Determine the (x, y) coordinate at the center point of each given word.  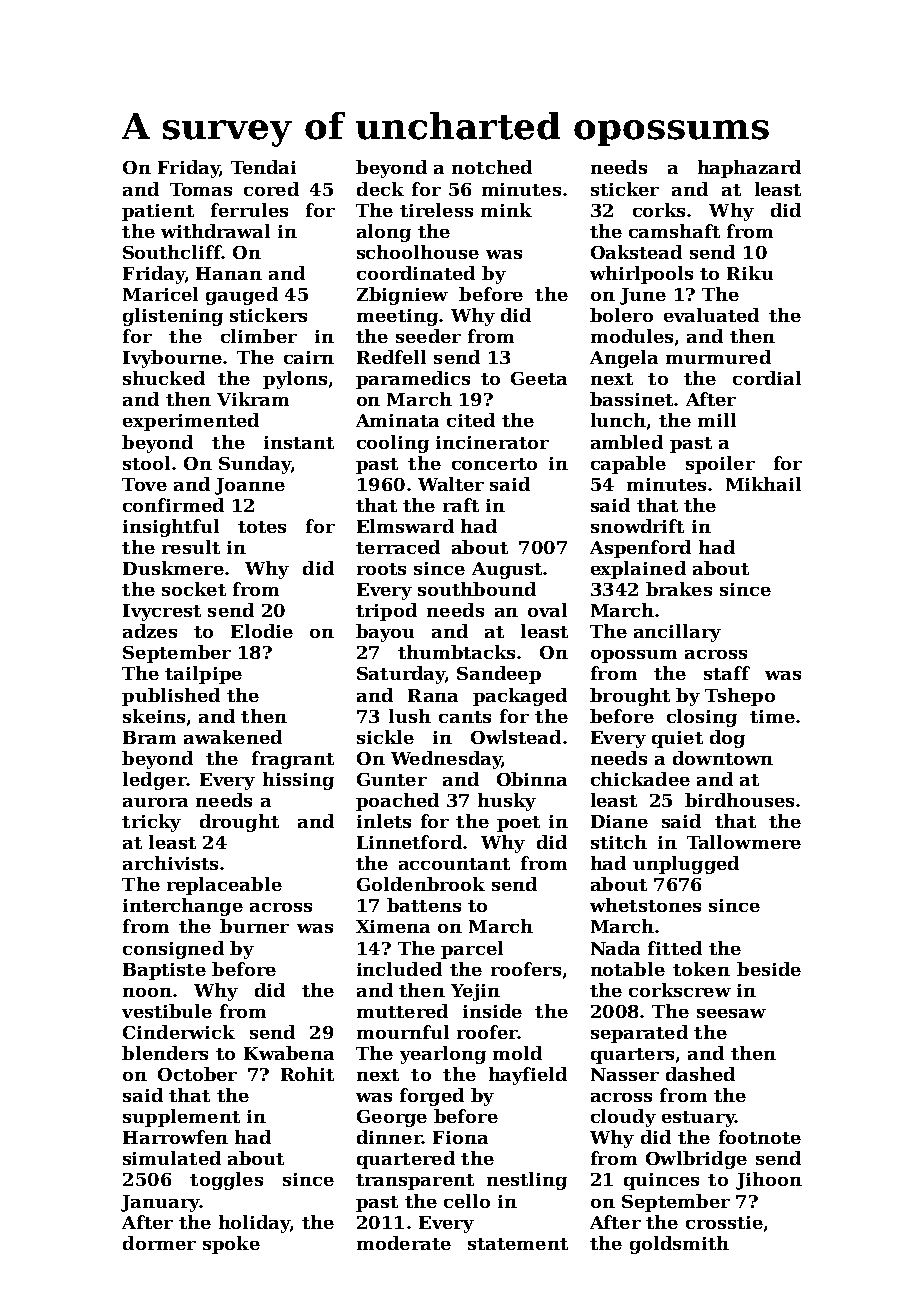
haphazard (749, 169)
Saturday (401, 675)
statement (518, 1244)
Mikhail (763, 484)
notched (492, 167)
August (507, 570)
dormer (159, 1243)
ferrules (249, 210)
